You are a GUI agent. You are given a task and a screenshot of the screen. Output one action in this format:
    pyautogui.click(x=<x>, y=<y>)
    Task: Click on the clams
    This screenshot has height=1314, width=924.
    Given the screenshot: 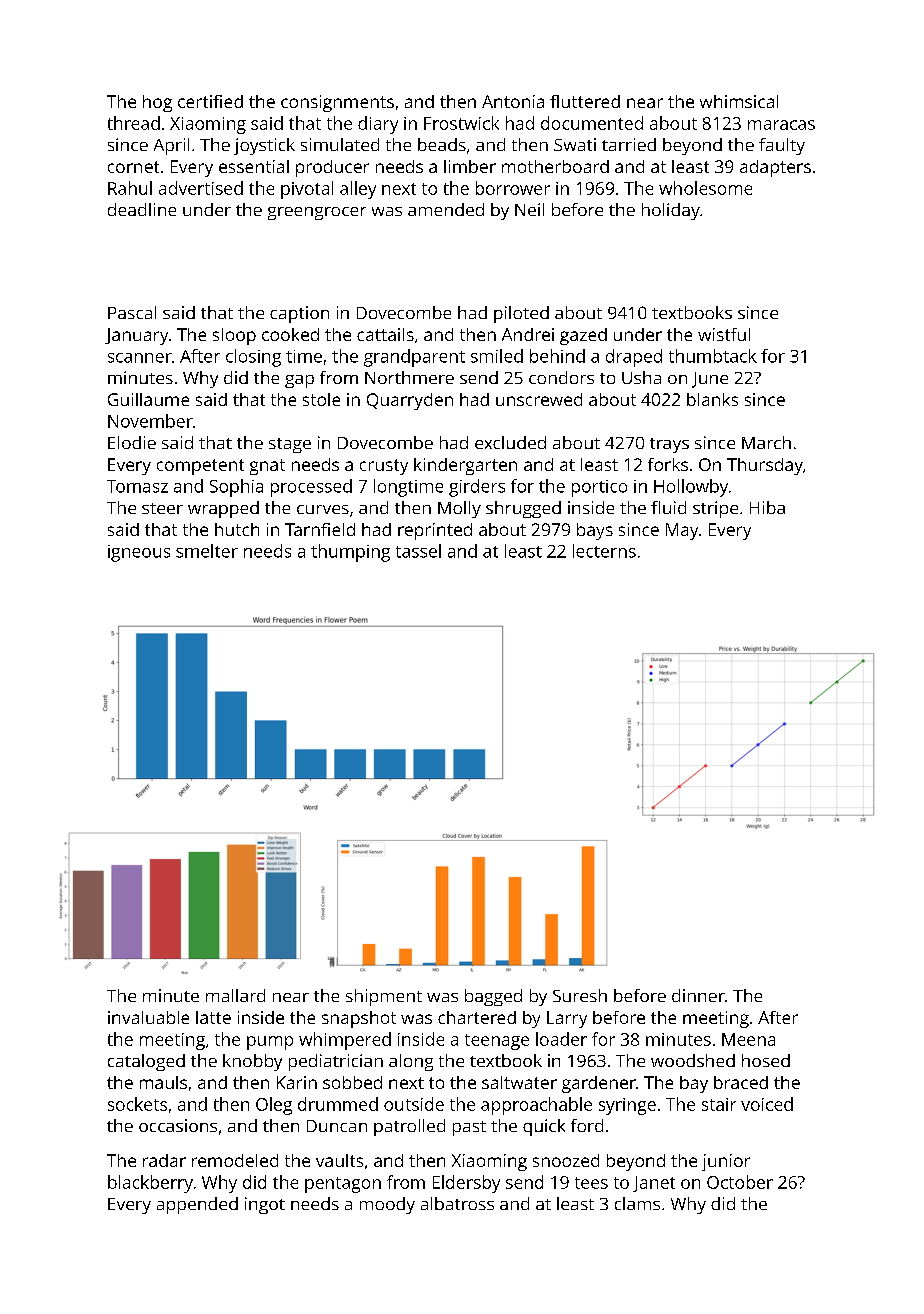 What is the action you would take?
    pyautogui.click(x=637, y=1203)
